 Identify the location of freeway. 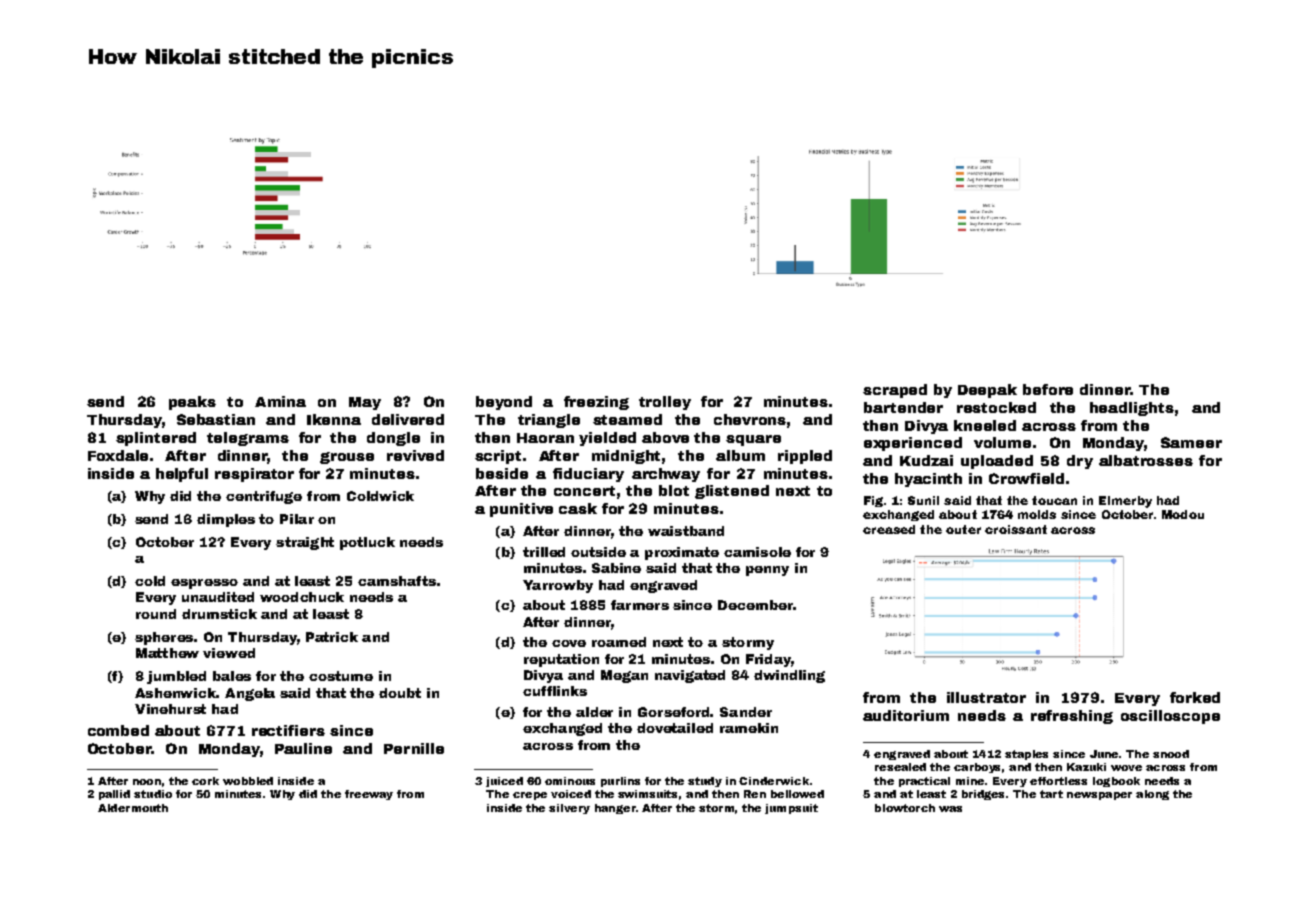
(369, 795).
